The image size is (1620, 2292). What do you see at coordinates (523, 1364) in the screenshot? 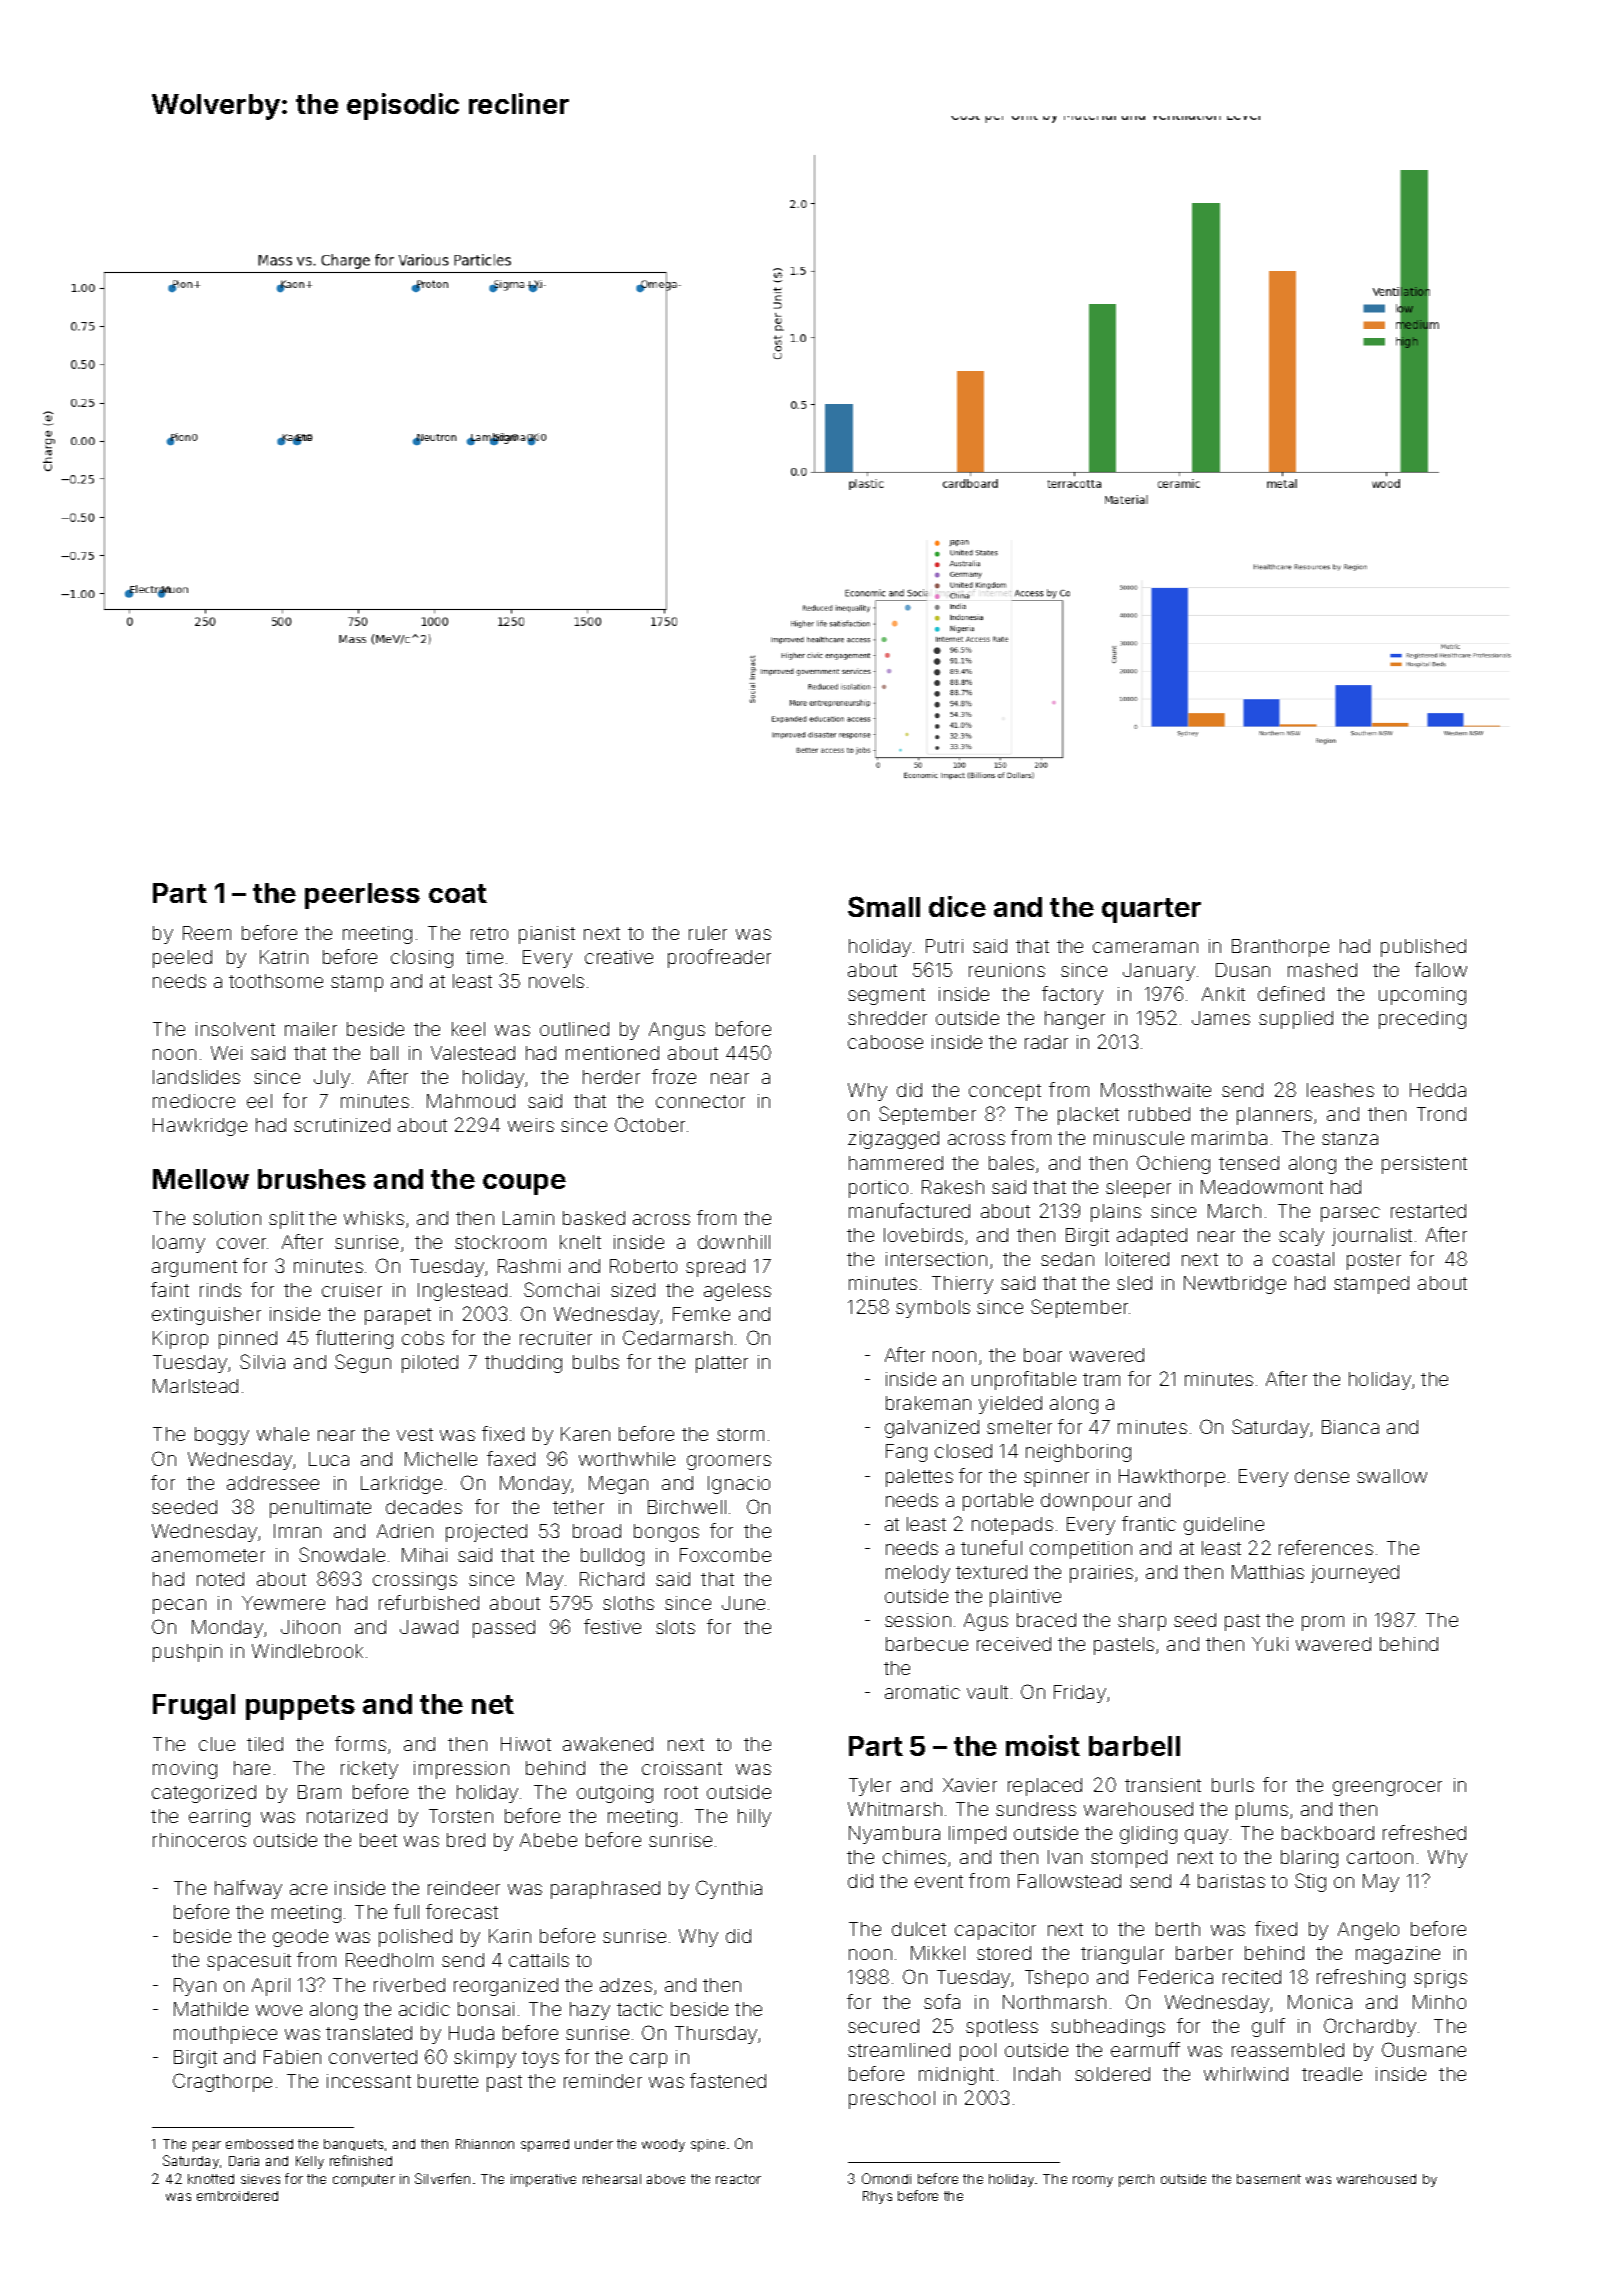
I see `thudding` at bounding box center [523, 1364].
